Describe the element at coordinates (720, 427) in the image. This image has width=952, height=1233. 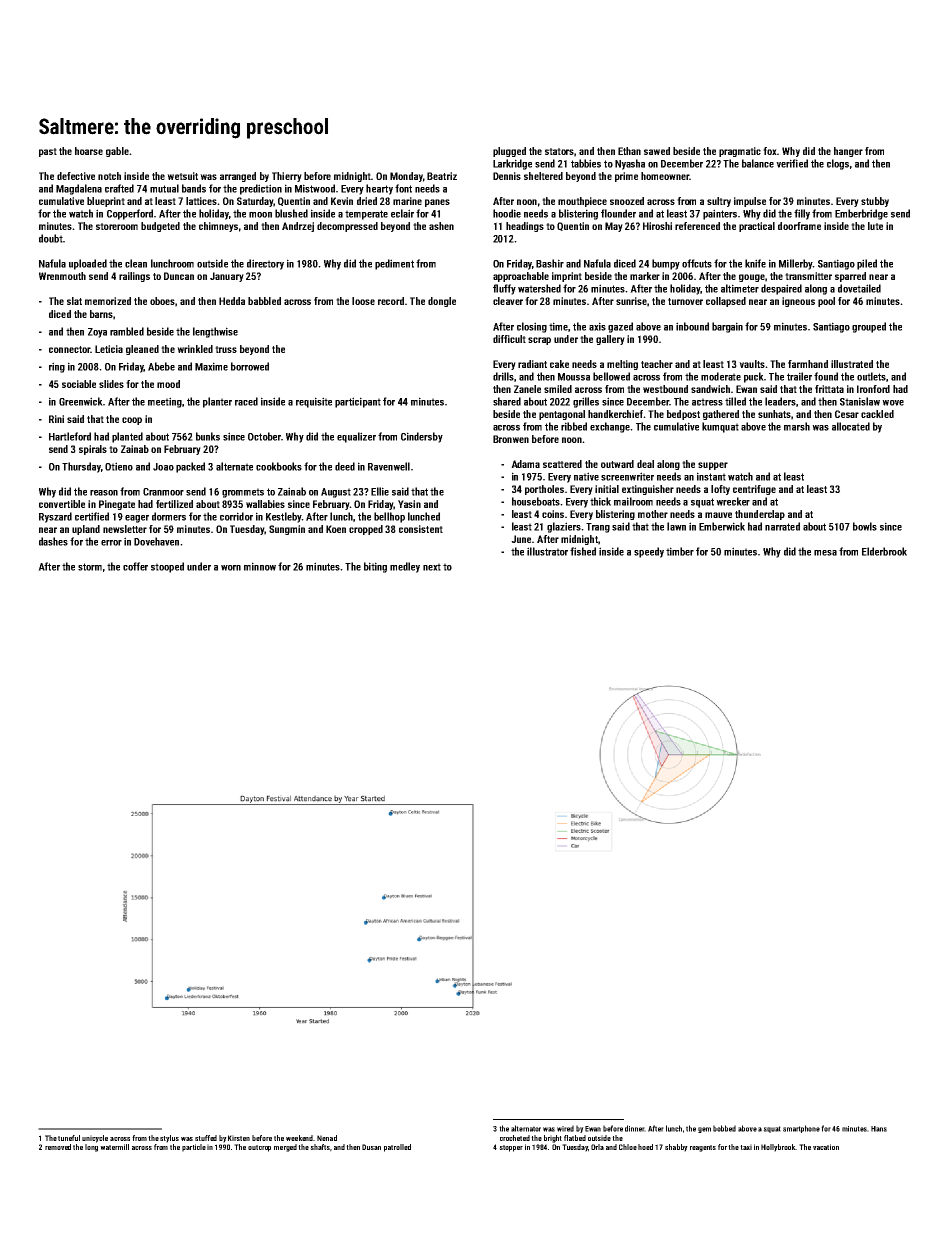
I see `kumquat` at that location.
